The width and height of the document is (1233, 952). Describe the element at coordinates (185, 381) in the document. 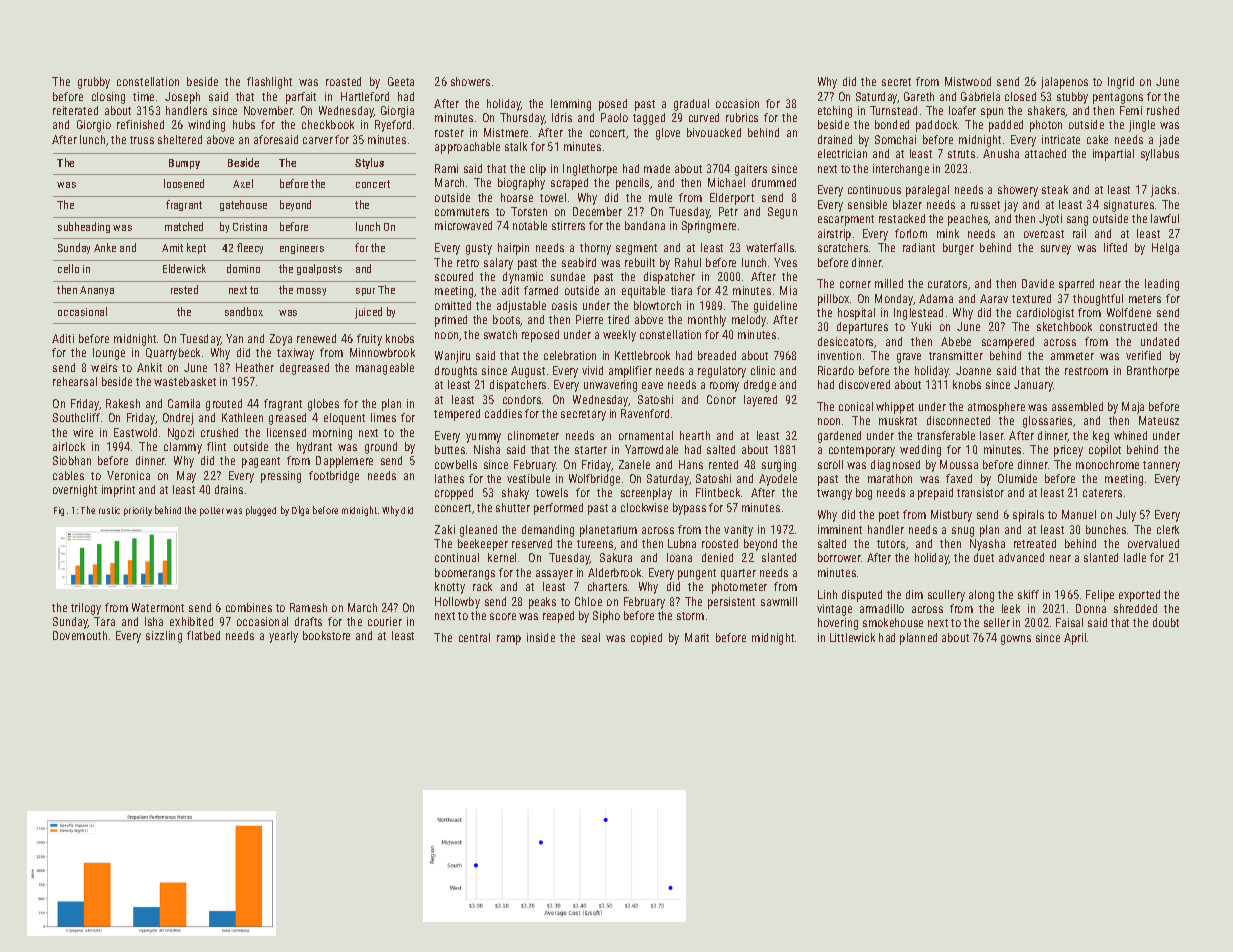

I see `wastebasket` at that location.
